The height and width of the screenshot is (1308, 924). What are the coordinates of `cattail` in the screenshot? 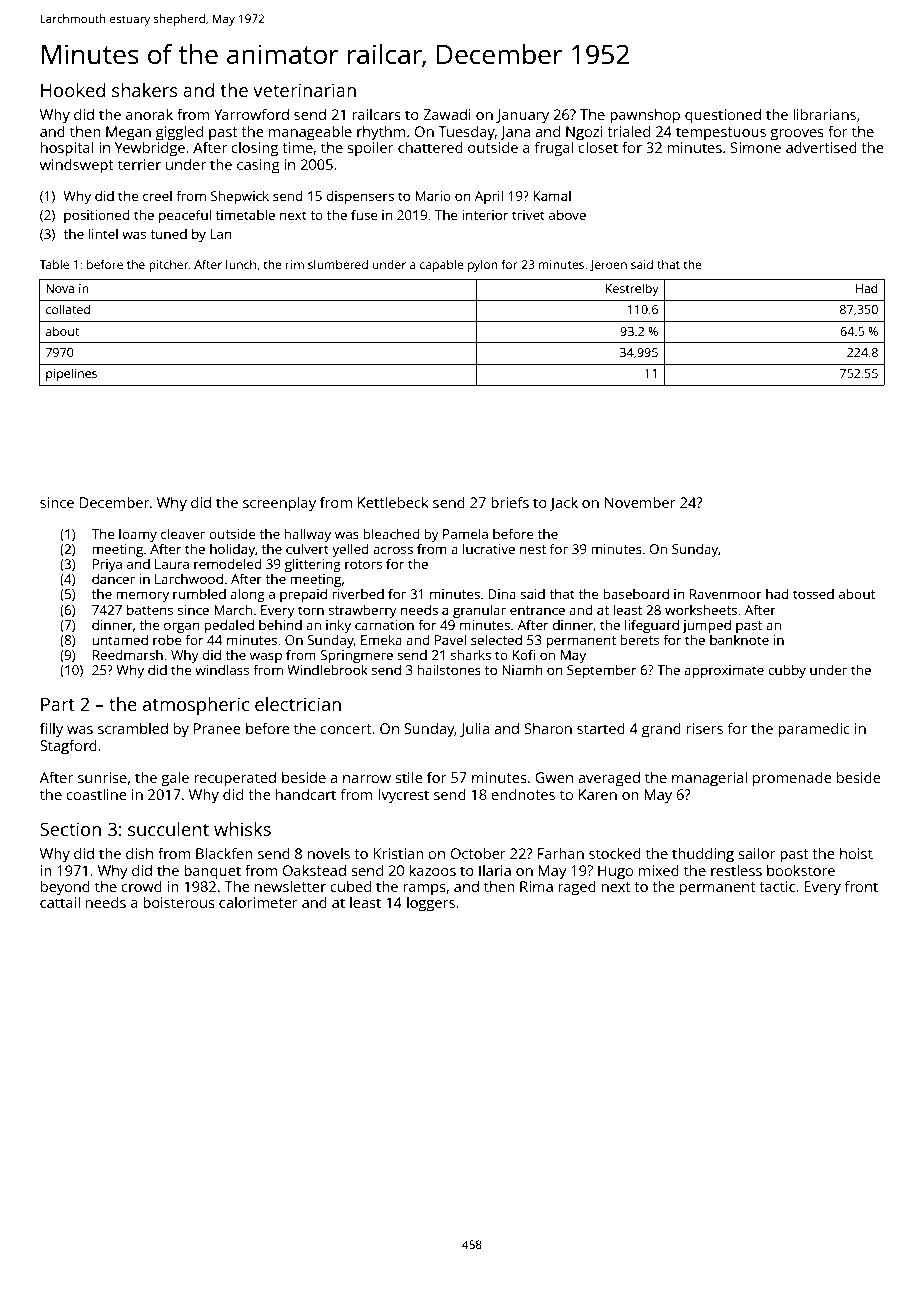 It's located at (60, 902).
